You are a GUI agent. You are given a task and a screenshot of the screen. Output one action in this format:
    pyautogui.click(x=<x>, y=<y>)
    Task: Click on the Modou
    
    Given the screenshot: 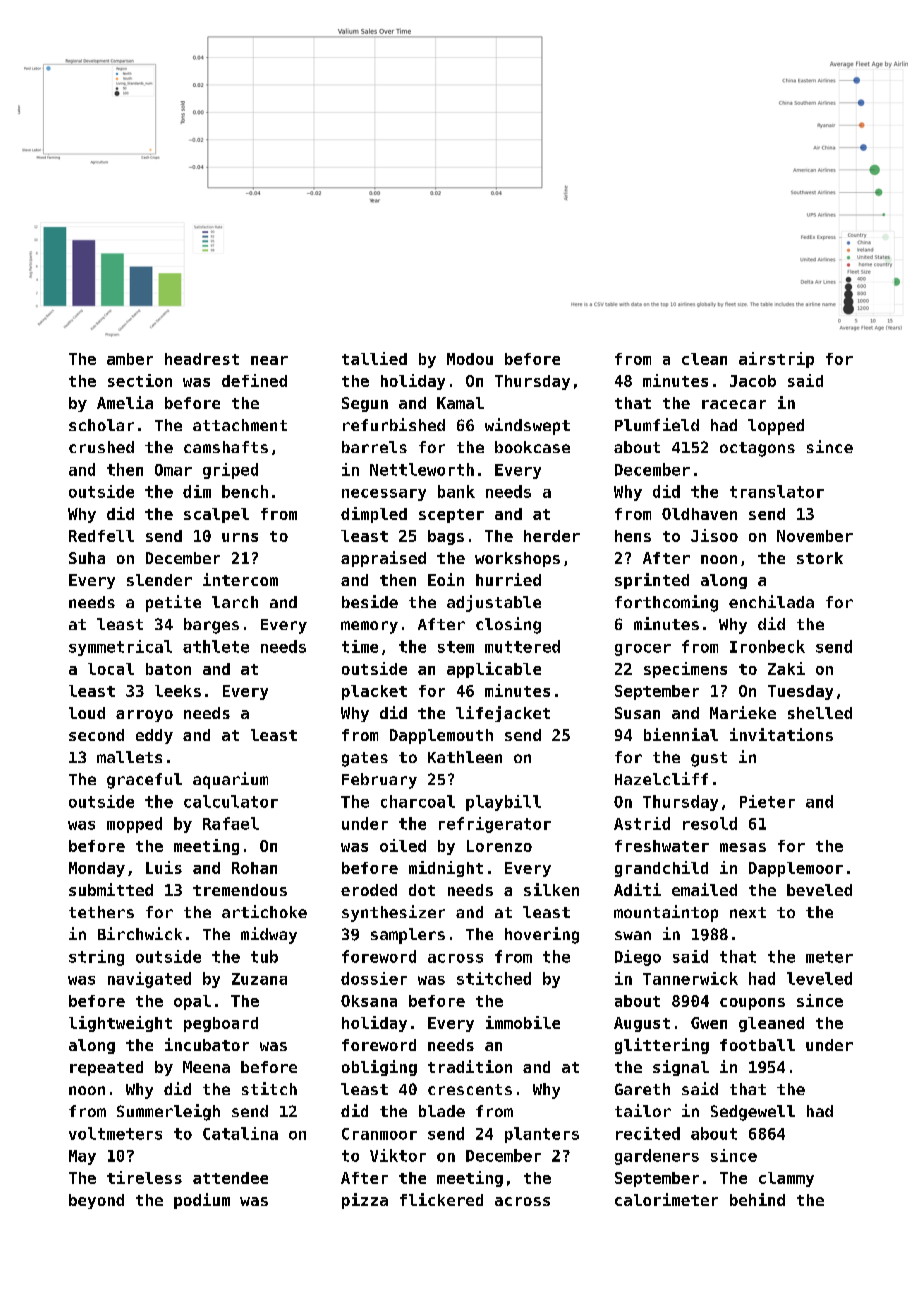 What is the action you would take?
    pyautogui.click(x=470, y=359)
